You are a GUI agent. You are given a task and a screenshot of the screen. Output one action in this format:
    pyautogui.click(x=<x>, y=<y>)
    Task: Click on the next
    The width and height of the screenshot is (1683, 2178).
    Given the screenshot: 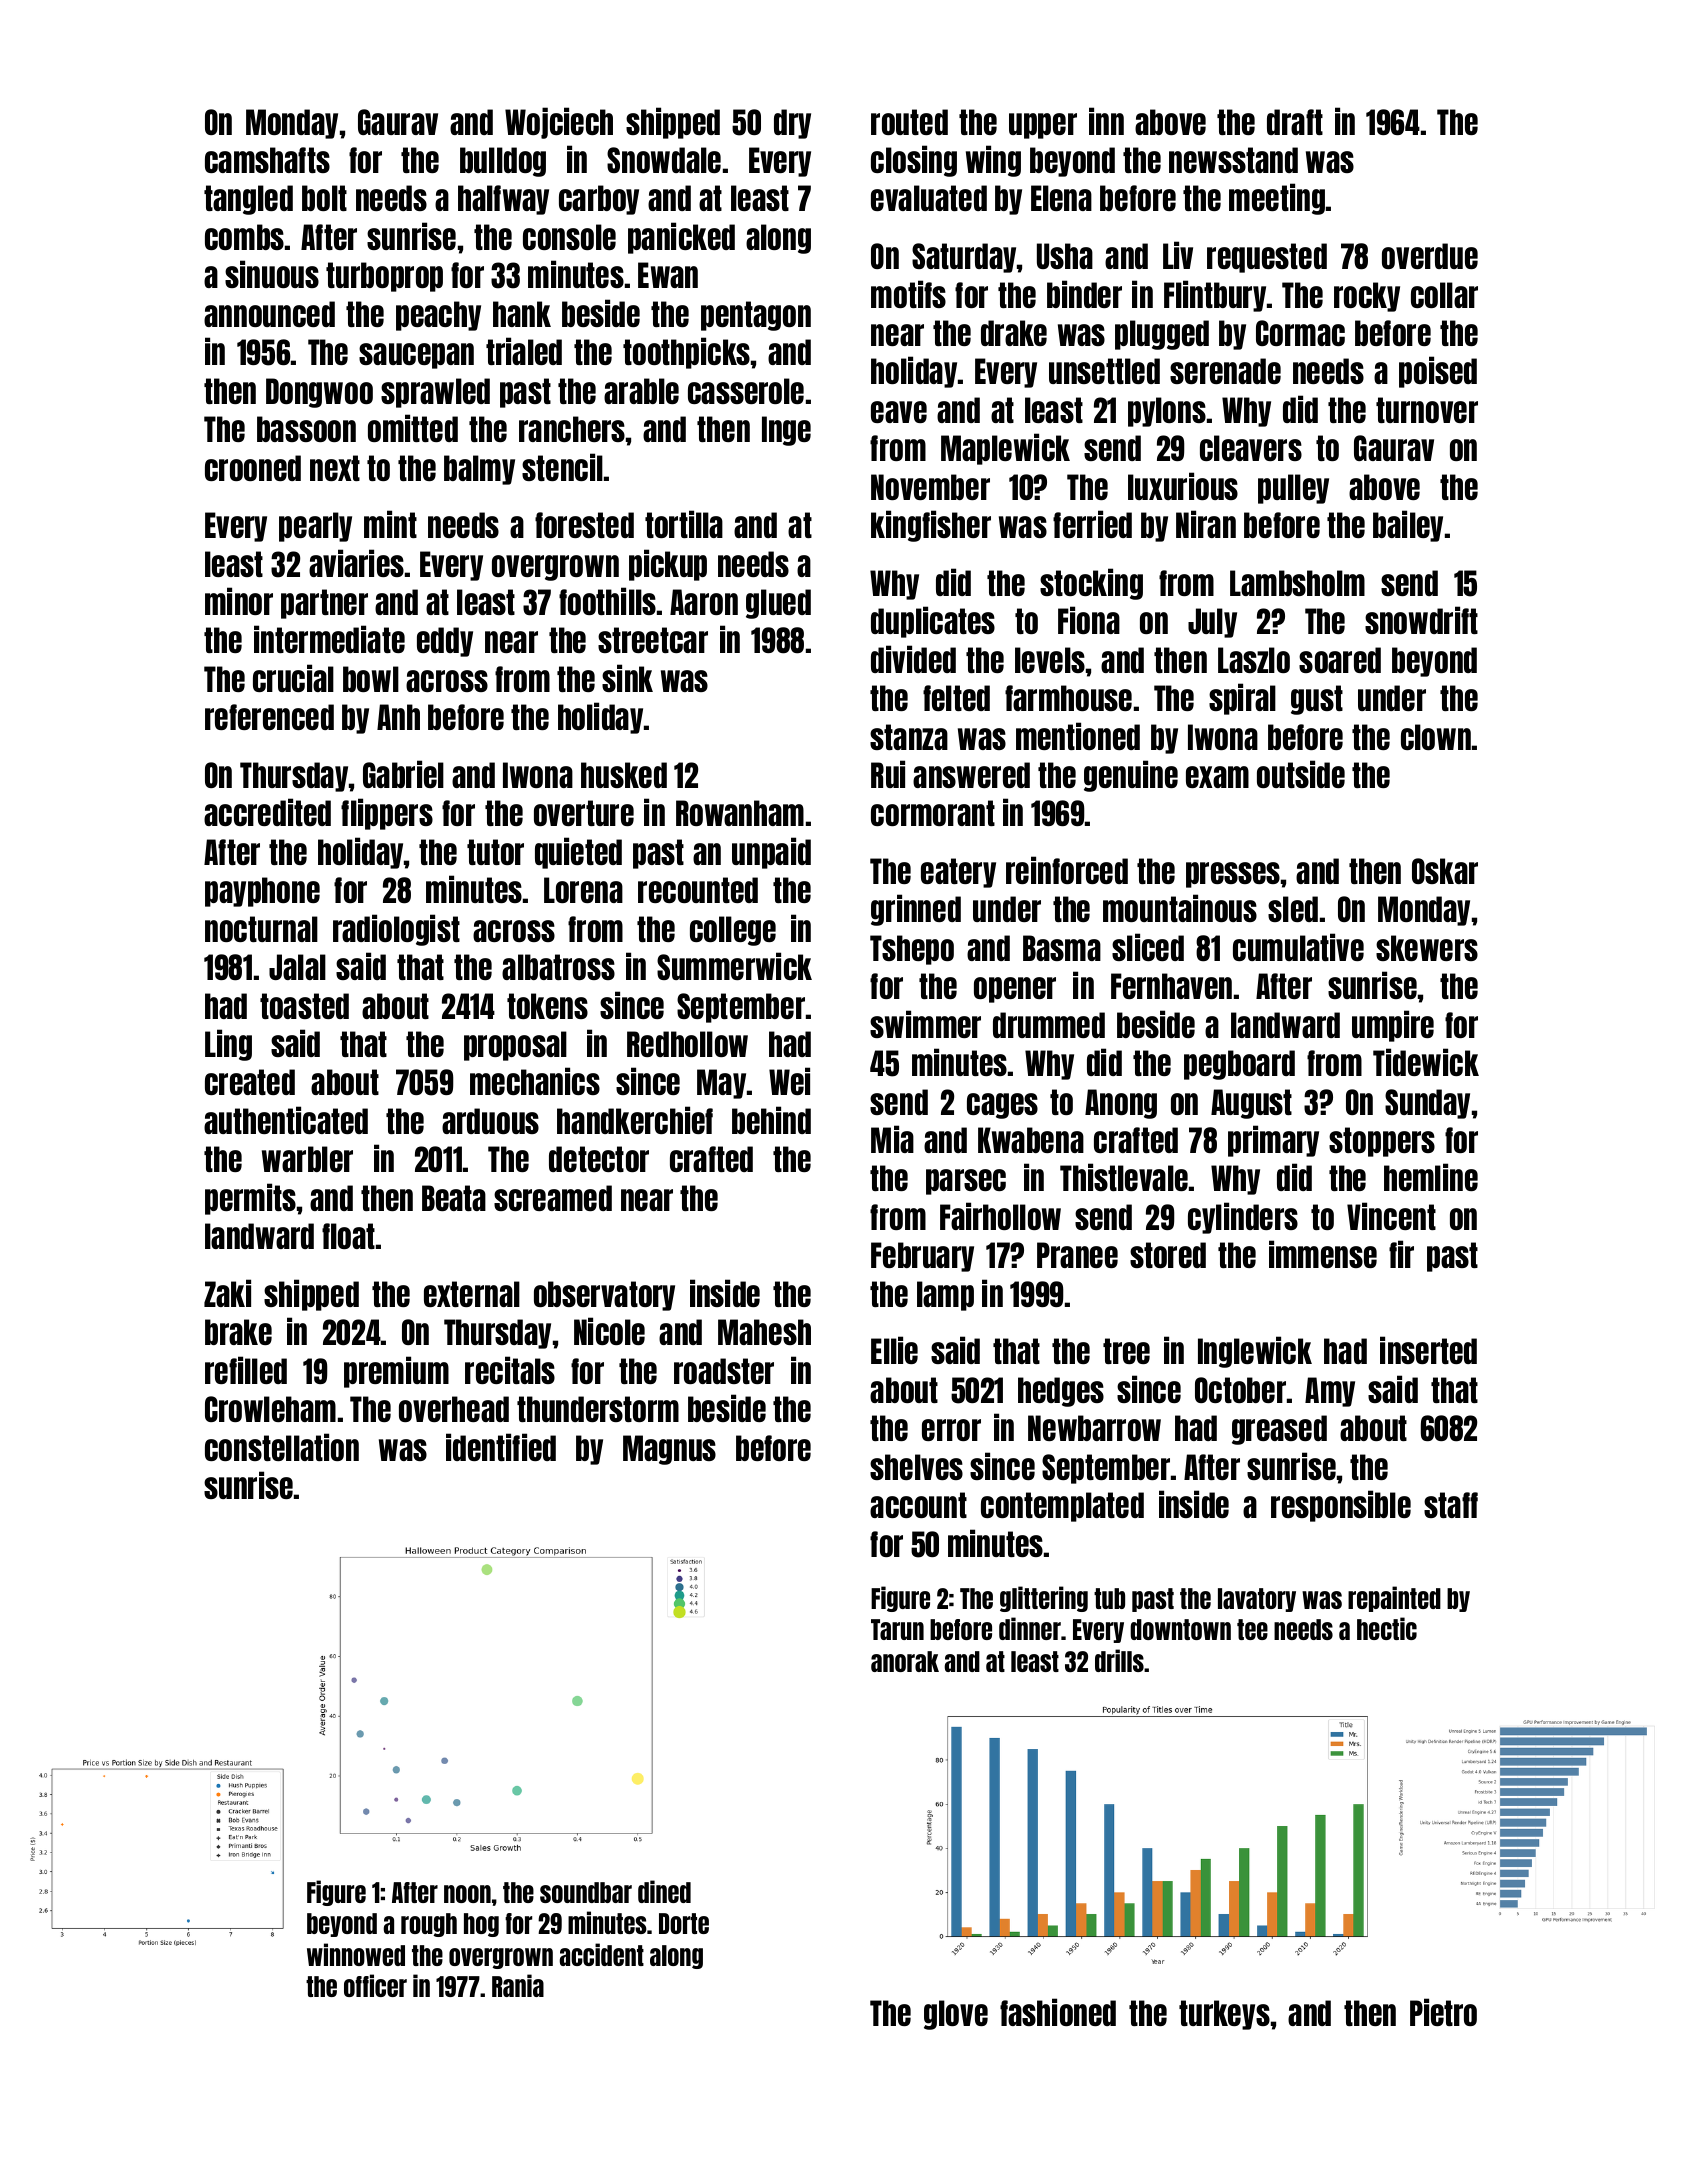 What is the action you would take?
    pyautogui.click(x=335, y=468)
